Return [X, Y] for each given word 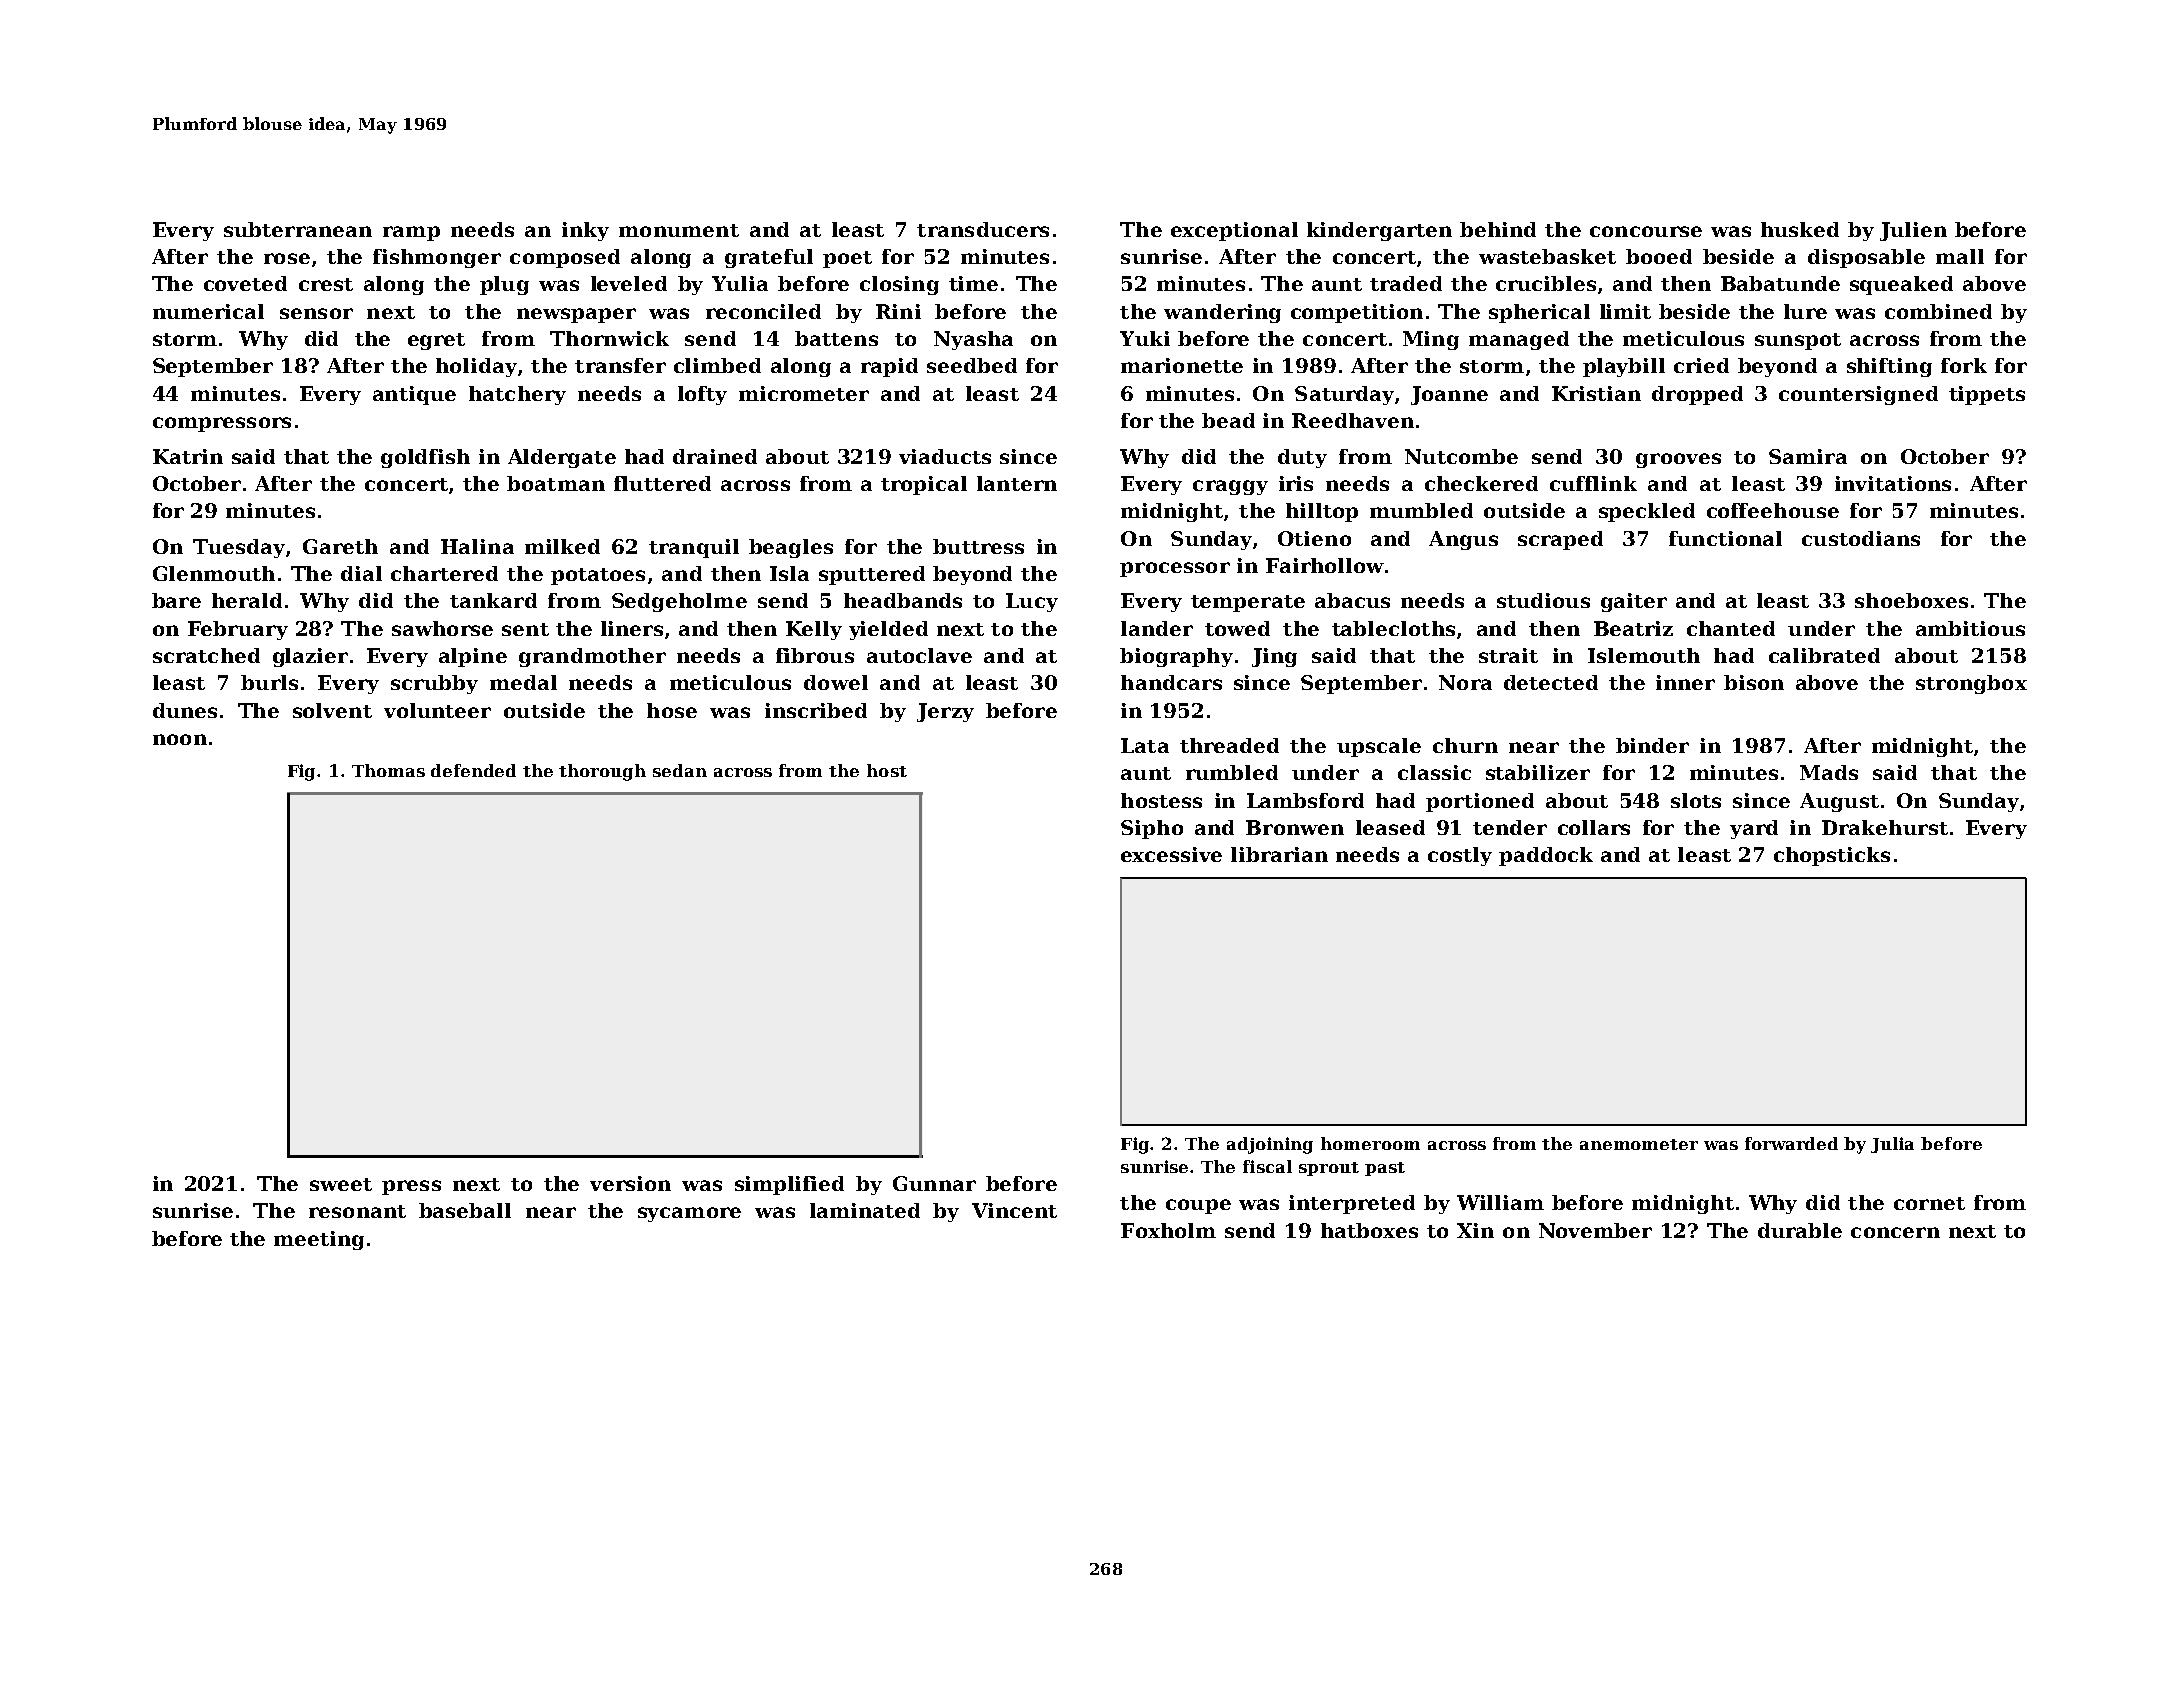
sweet [341, 1184]
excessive [1171, 854]
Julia [1892, 1145]
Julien [1913, 231]
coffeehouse [1773, 510]
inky [585, 231]
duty [1302, 458]
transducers [983, 229]
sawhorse [442, 628]
